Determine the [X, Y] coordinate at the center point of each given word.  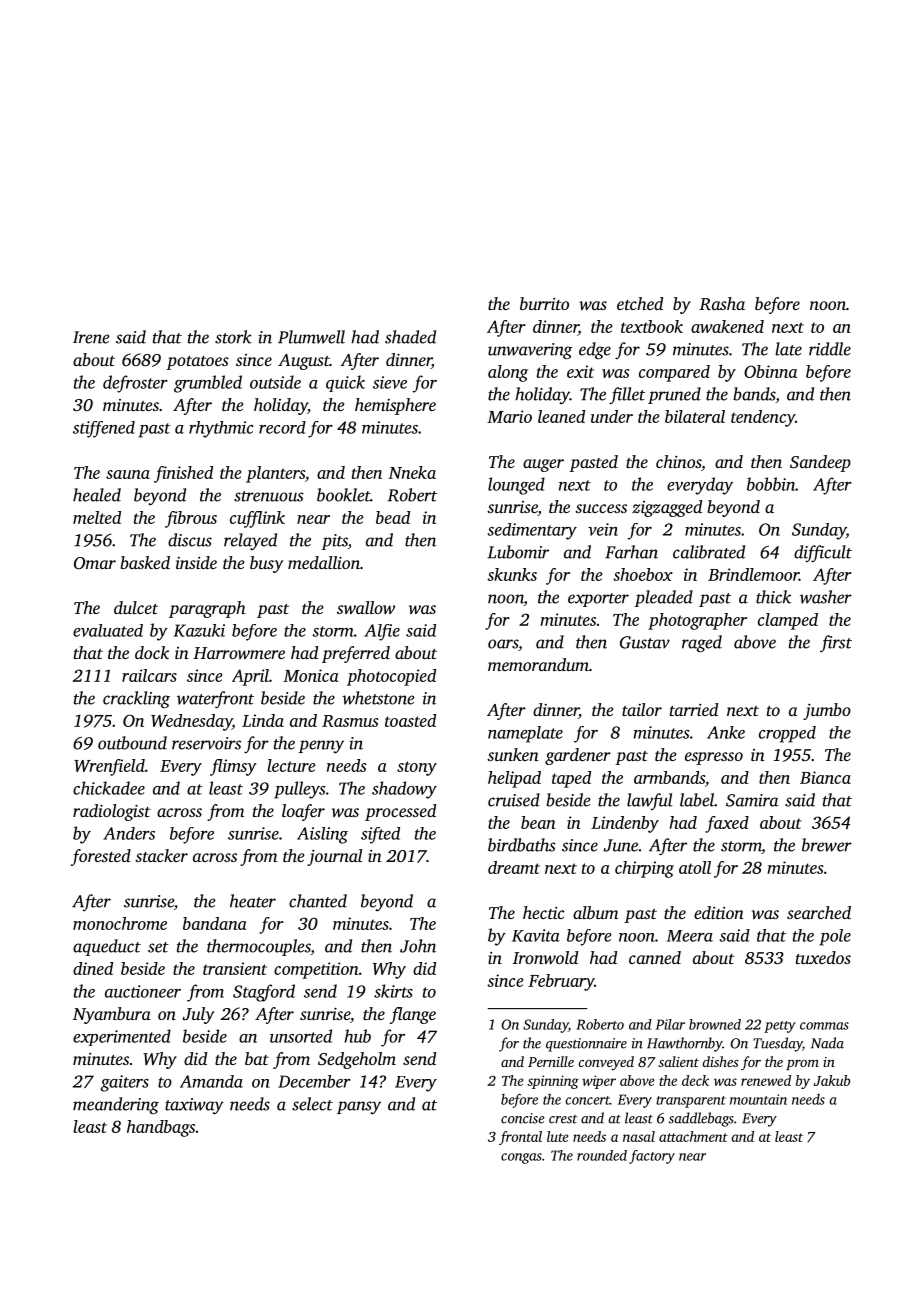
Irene [91, 337]
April [250, 677]
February [561, 982]
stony [417, 768]
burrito [544, 303]
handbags [161, 1128]
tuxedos [823, 957]
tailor [642, 709]
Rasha [722, 304]
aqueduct [107, 947]
